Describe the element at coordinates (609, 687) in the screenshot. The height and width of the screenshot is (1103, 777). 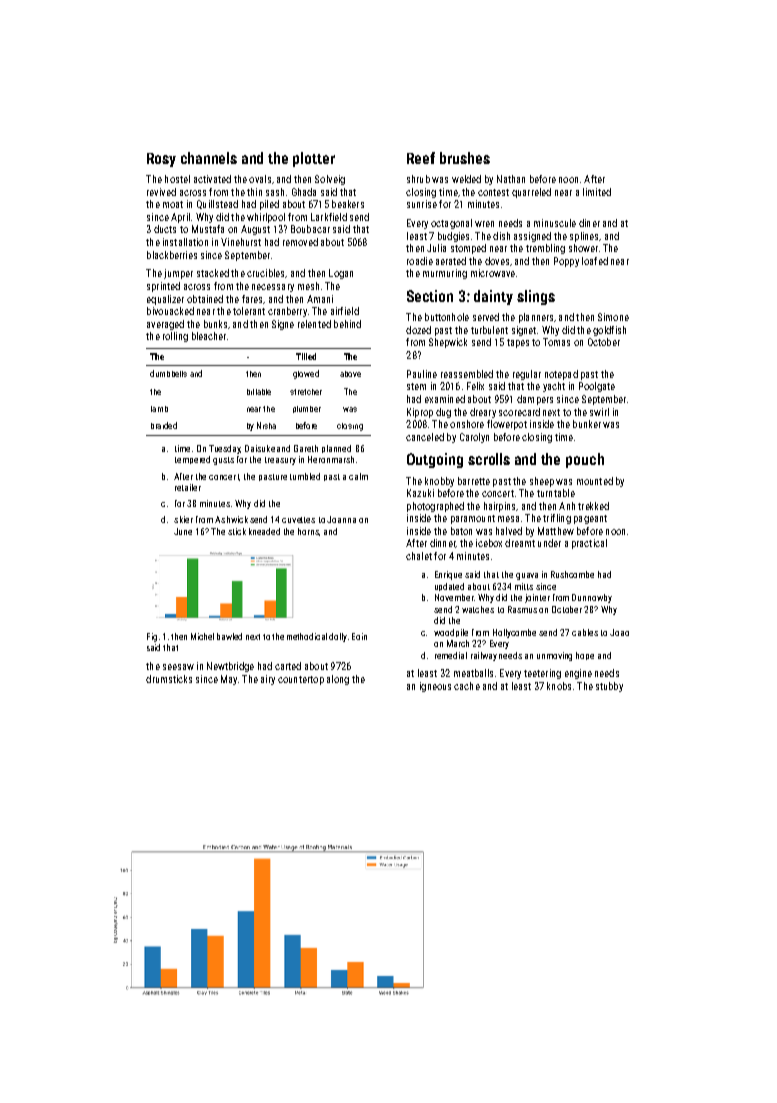
I see `stubby` at that location.
